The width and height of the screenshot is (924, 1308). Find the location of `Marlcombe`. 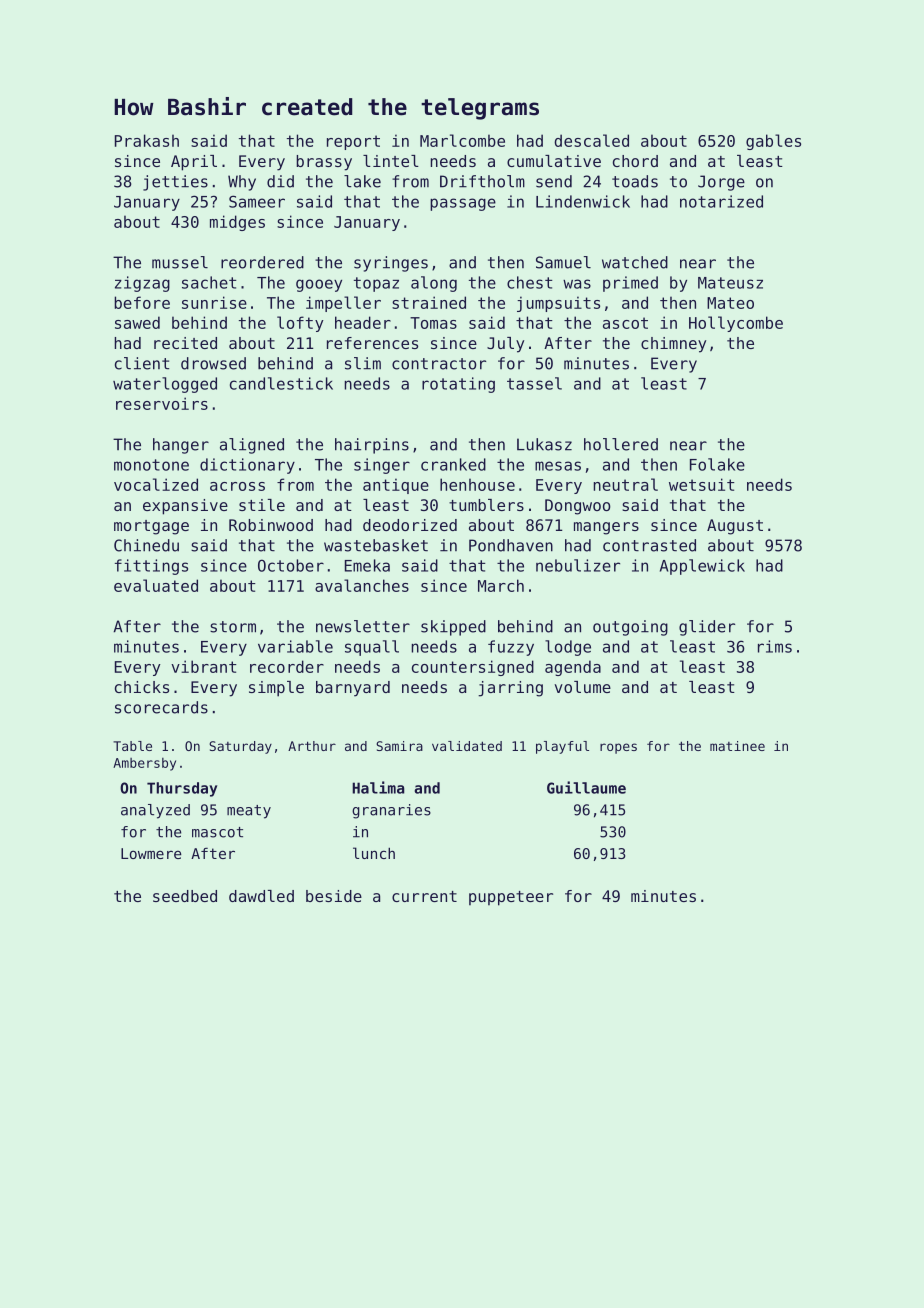

Marlcombe is located at coordinates (462, 140).
